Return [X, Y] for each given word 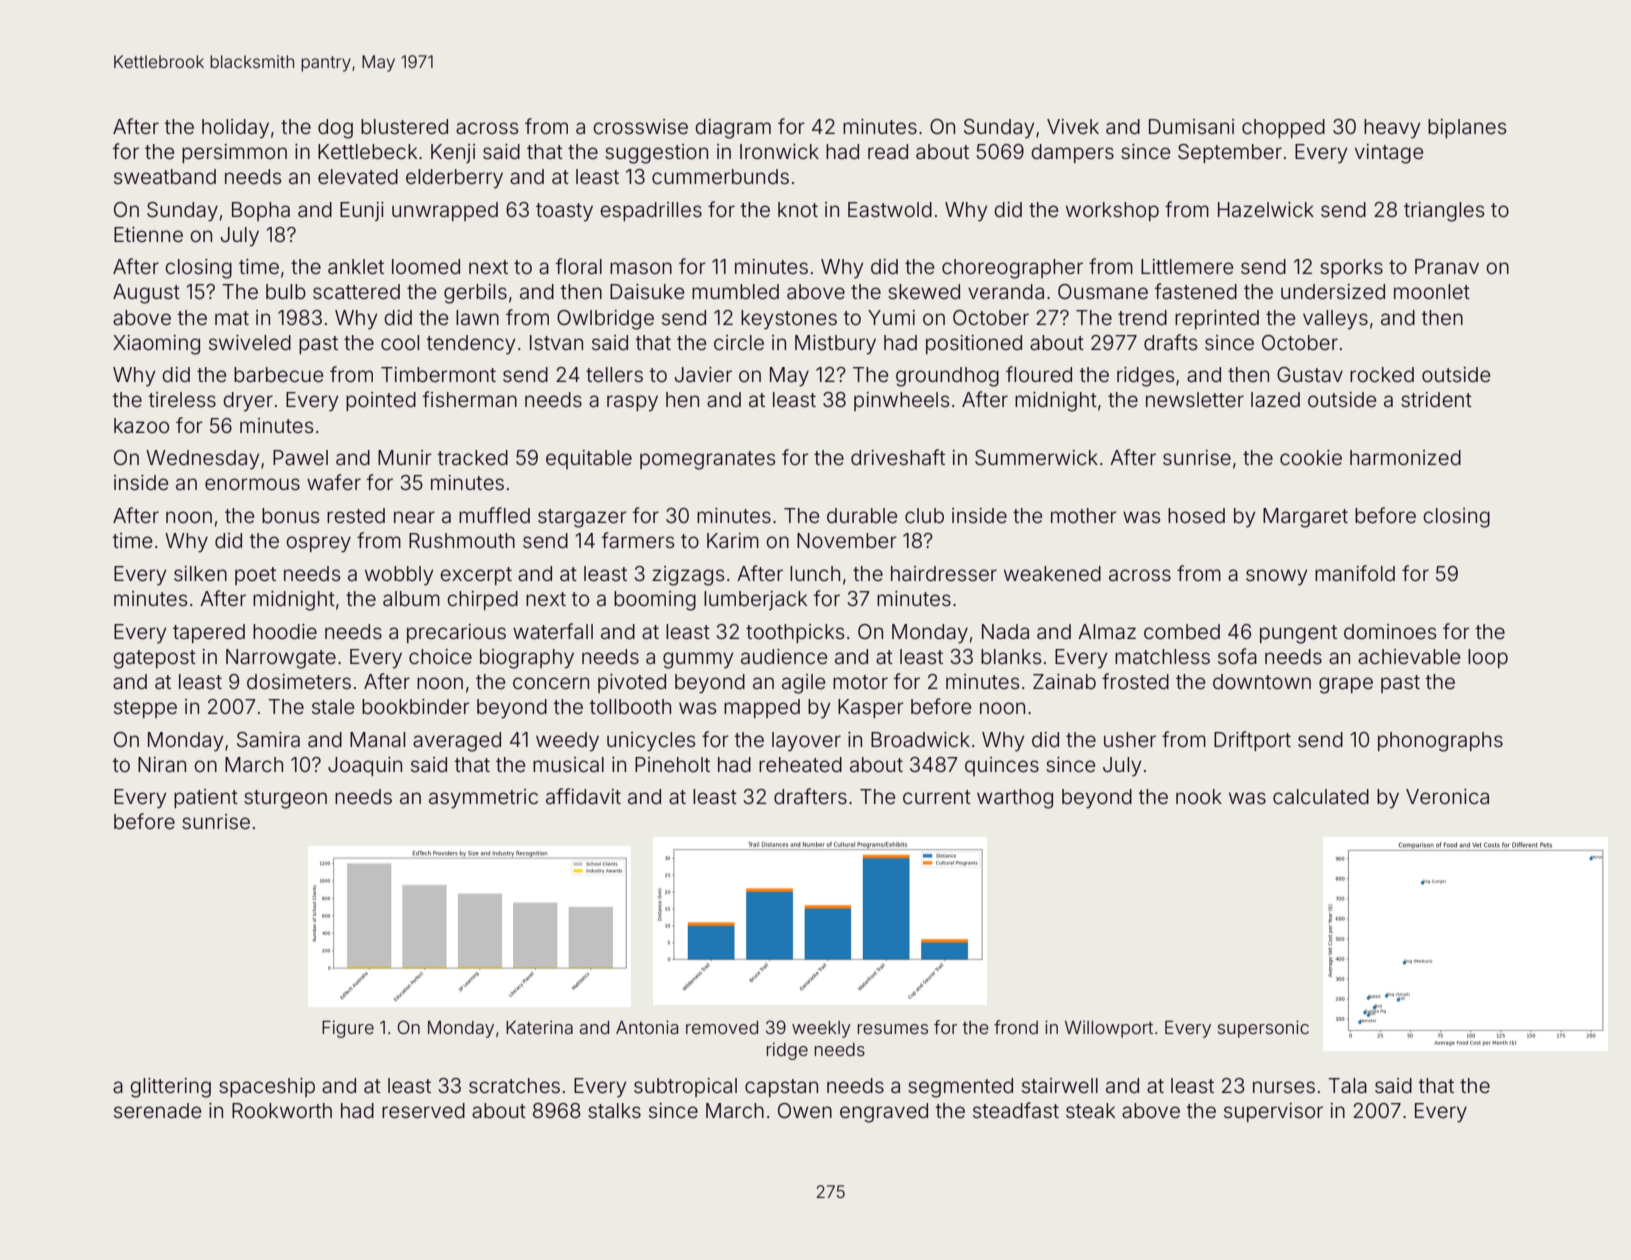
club [924, 515]
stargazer [582, 518]
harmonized [1405, 457]
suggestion [656, 154]
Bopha [261, 211]
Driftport [1252, 741]
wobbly [399, 576]
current [937, 797]
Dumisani [1191, 126]
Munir [405, 457]
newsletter [1195, 399]
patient [206, 798]
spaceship [267, 1087]
